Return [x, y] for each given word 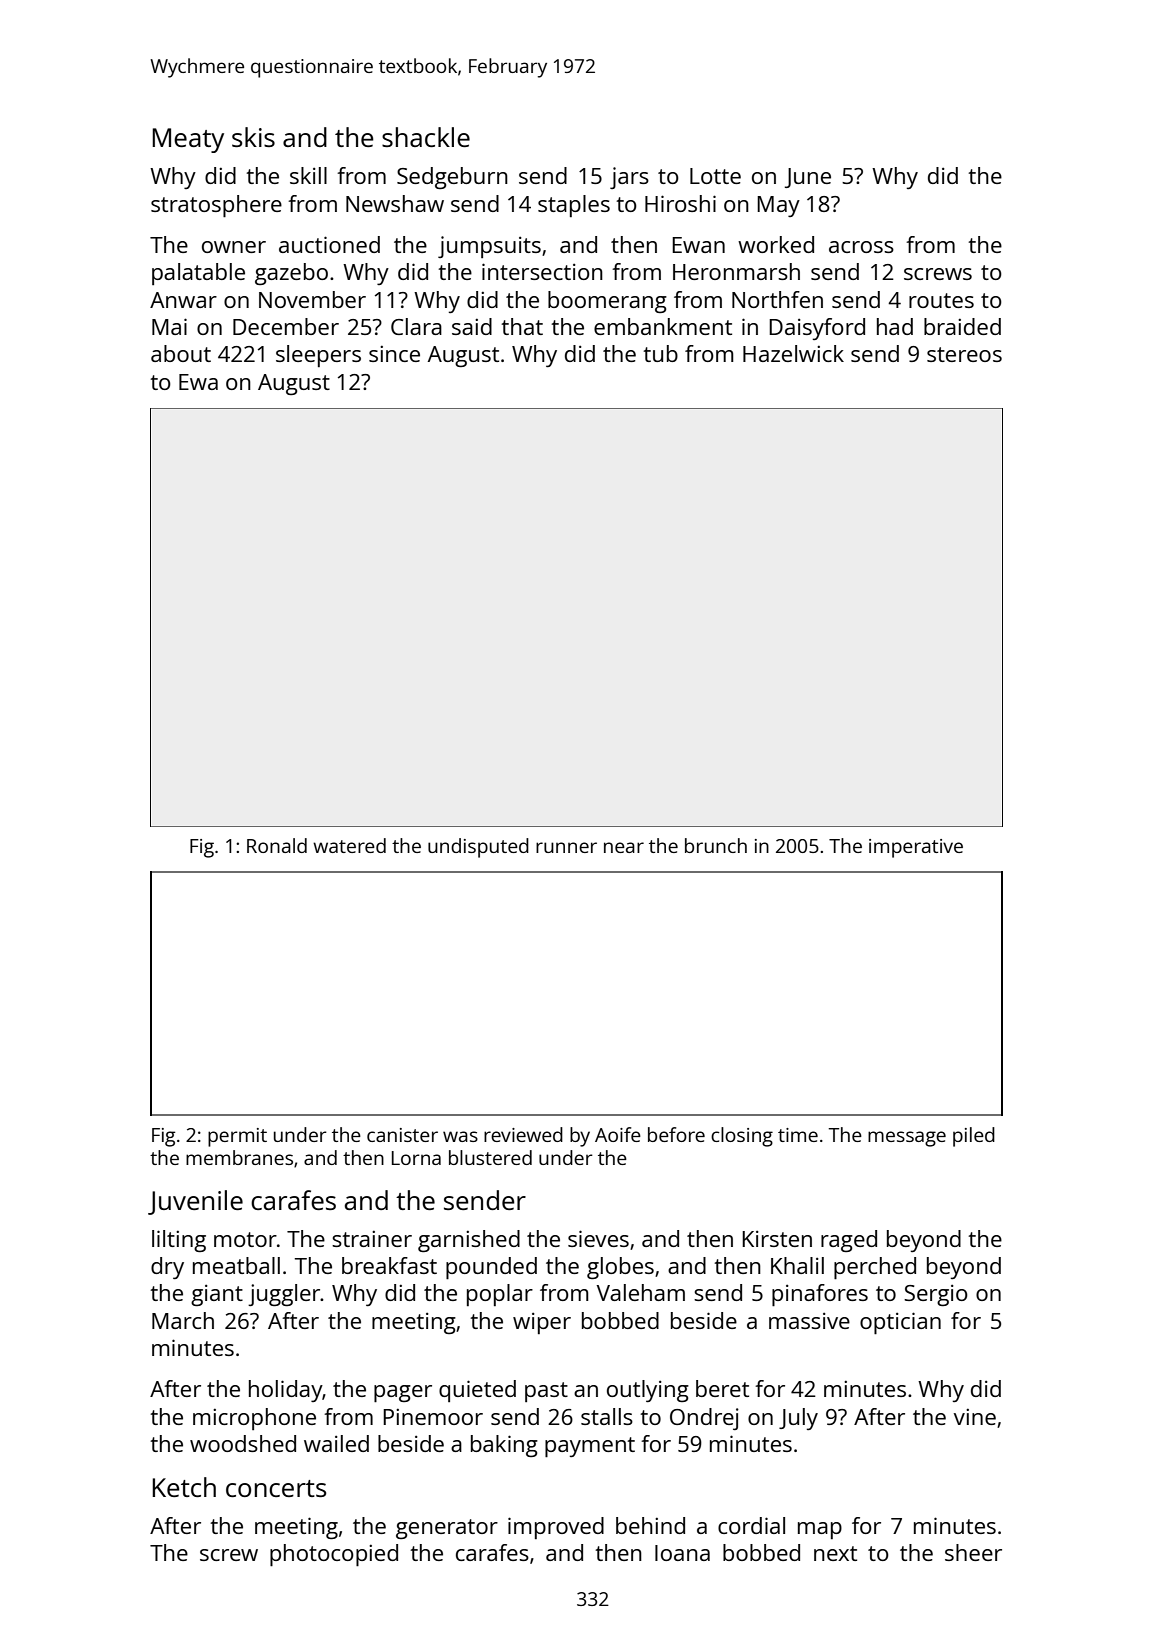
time [798, 1135]
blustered [490, 1157]
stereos [964, 354]
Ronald [277, 845]
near [624, 847]
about [181, 353]
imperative [916, 848]
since [394, 354]
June [808, 178]
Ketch [184, 1487]
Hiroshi [680, 203]
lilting [179, 1241]
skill [308, 175]
